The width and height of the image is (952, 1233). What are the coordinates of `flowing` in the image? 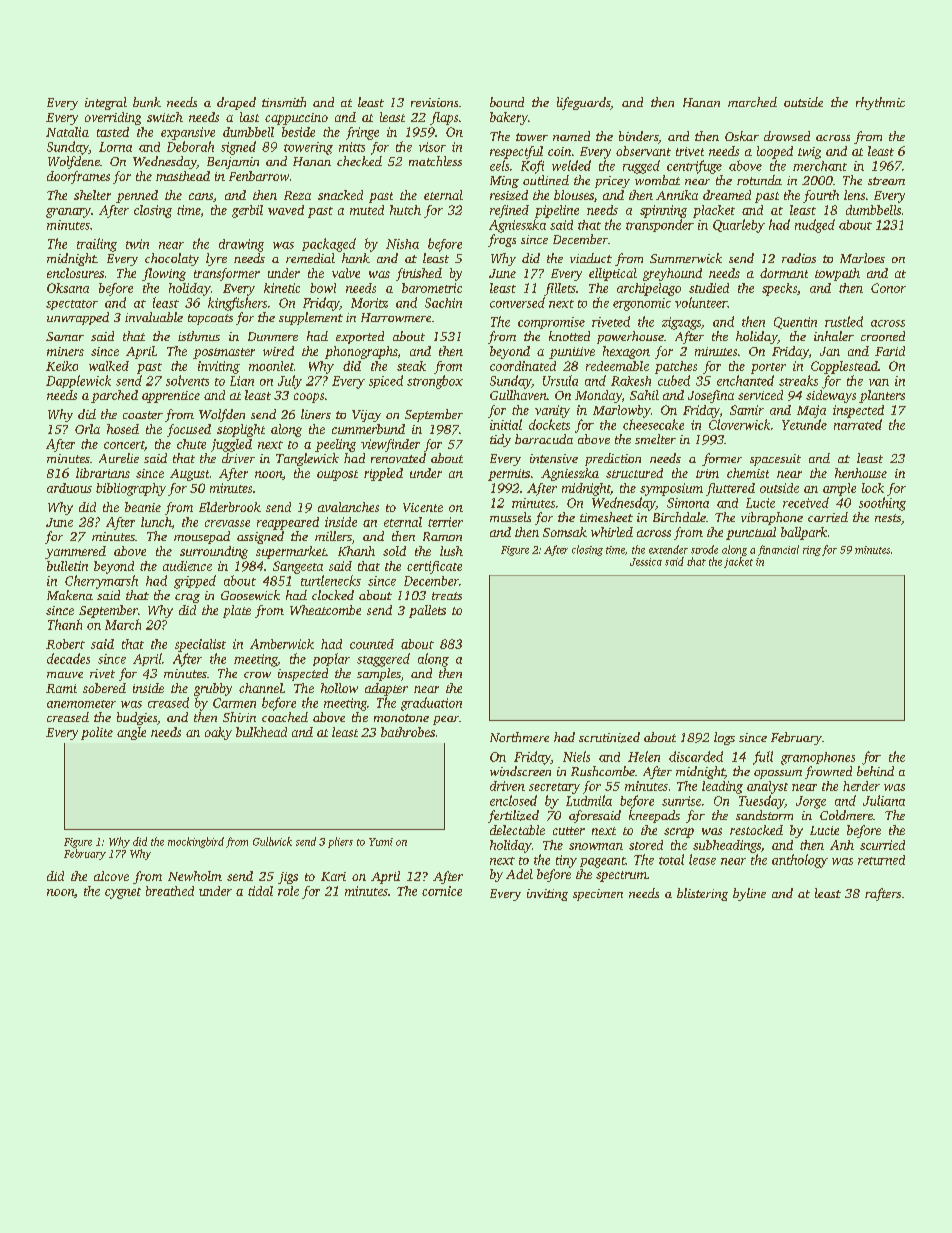 It's located at (164, 274).
